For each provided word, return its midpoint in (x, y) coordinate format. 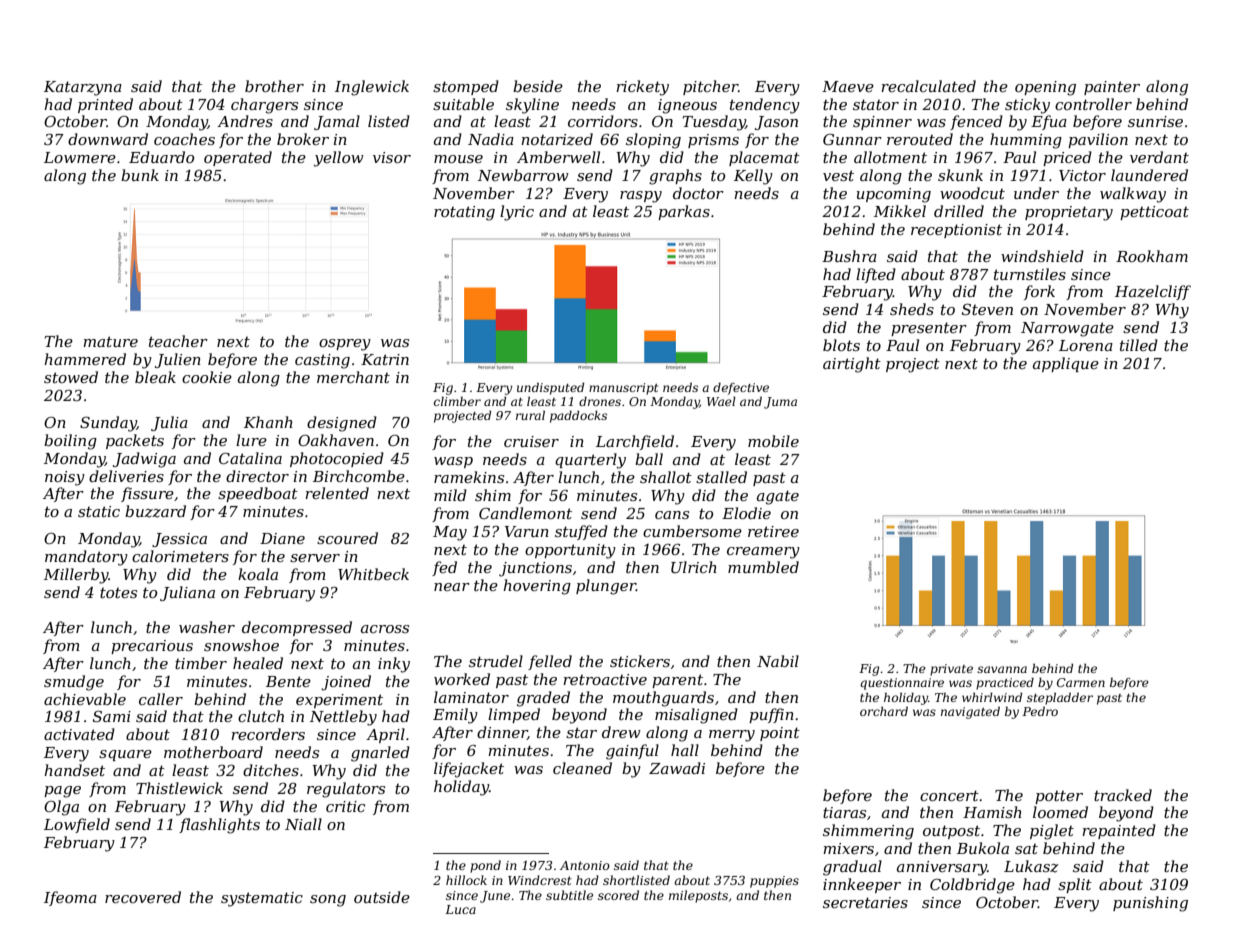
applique (1066, 364)
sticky (1027, 106)
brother (274, 86)
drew (621, 732)
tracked (1123, 795)
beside (538, 86)
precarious (152, 647)
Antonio (585, 865)
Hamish (992, 812)
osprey (345, 345)
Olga (61, 808)
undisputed (550, 389)
